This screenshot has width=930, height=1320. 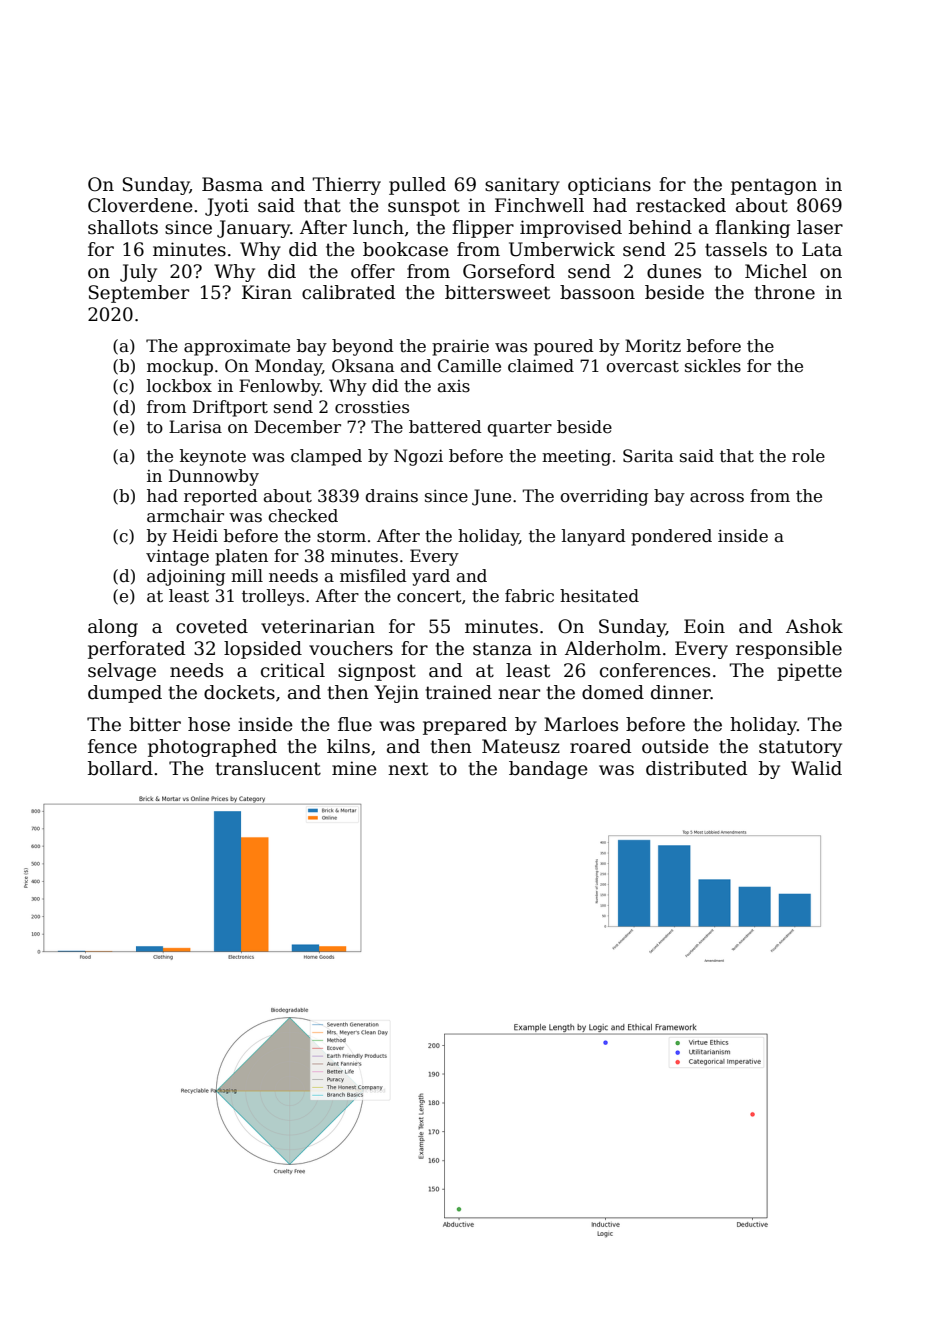 What do you see at coordinates (408, 769) in the screenshot?
I see `next` at bounding box center [408, 769].
